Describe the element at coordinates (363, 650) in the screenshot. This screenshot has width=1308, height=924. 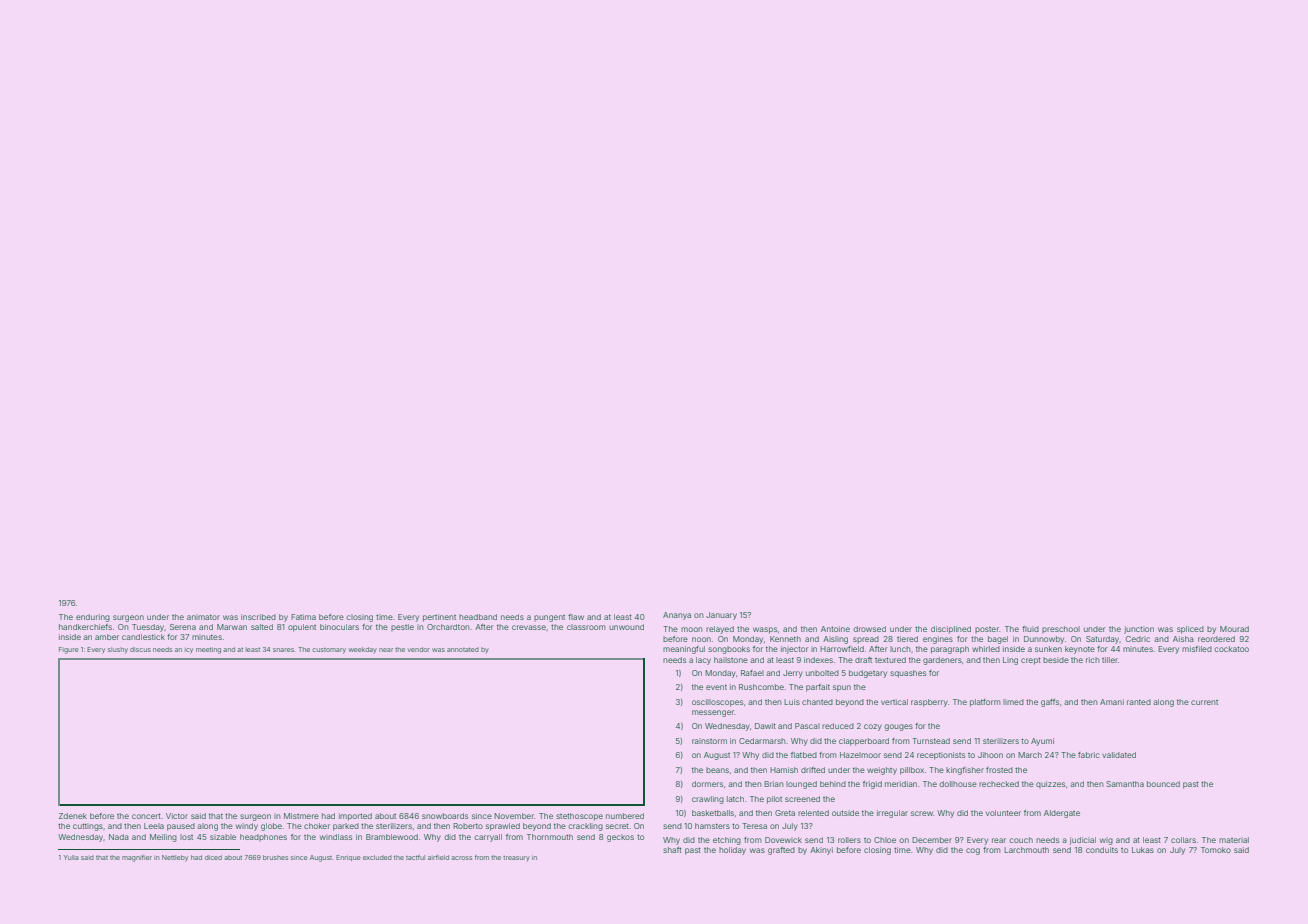
I see `weekday` at that location.
